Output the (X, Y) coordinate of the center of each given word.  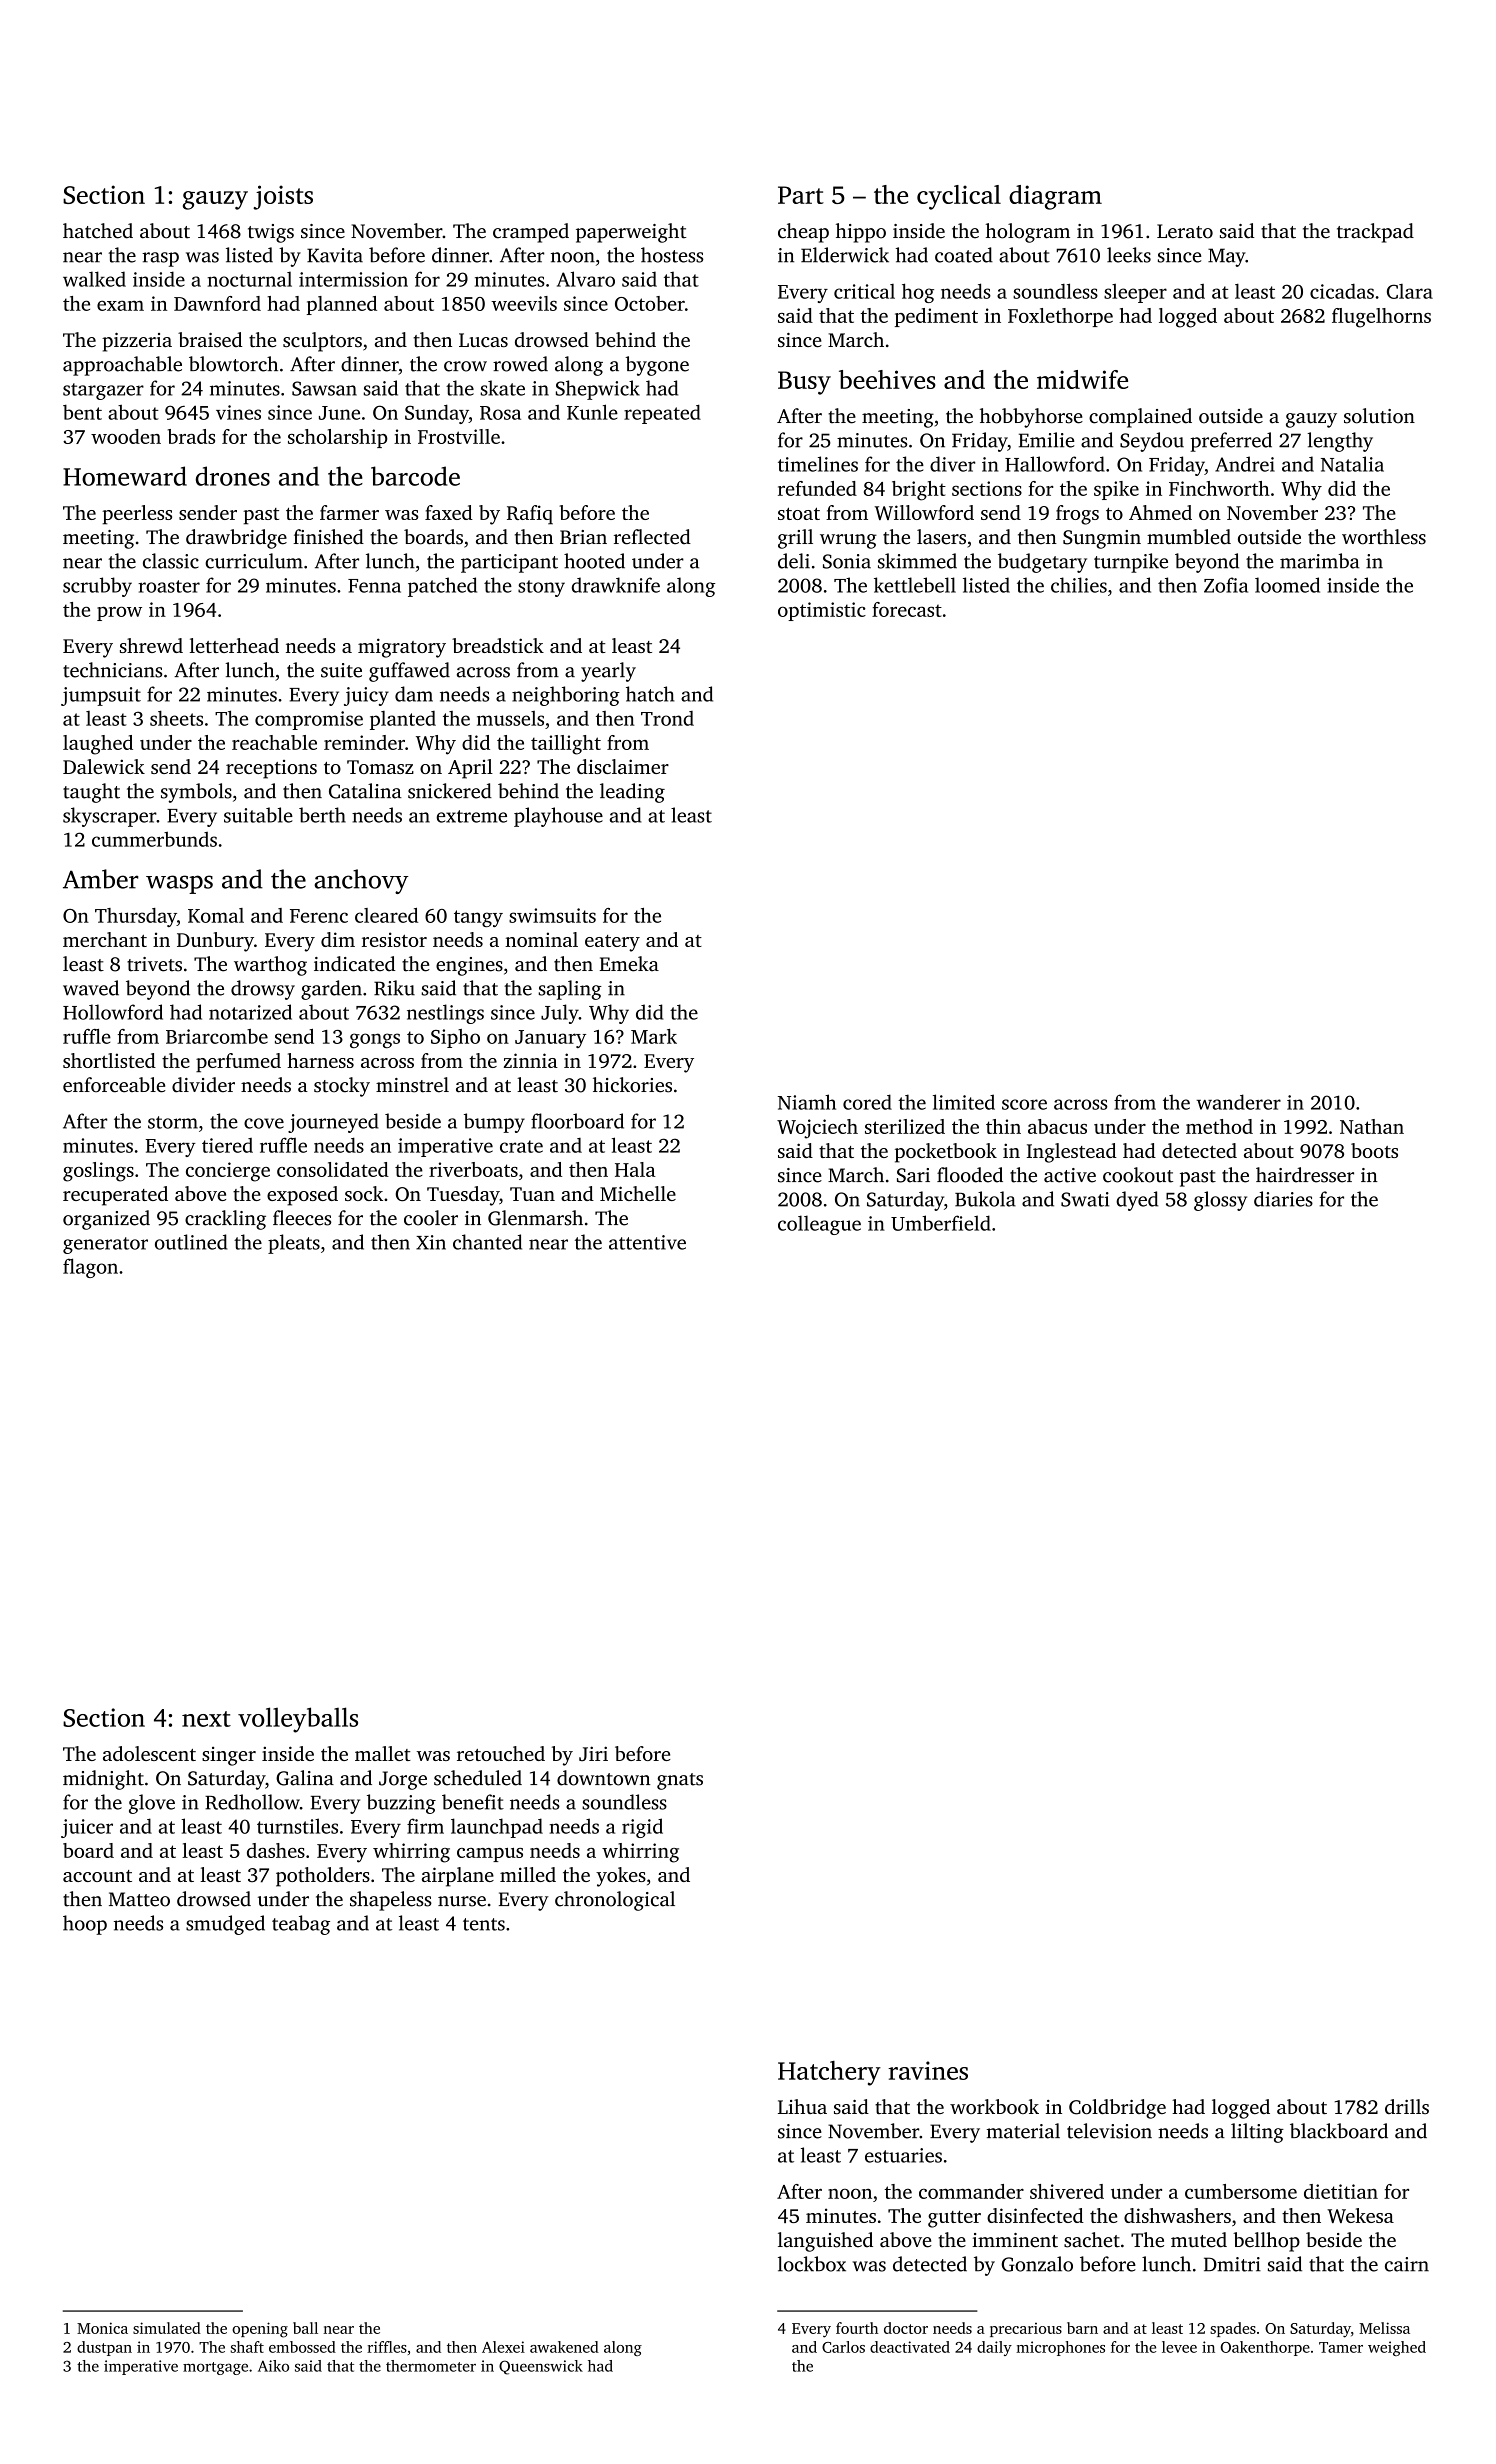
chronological (615, 1901)
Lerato (1185, 231)
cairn (1407, 2264)
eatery (612, 943)
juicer (87, 1828)
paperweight (631, 233)
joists (283, 197)
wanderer (1238, 1102)
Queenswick (541, 2367)
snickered (450, 791)
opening (260, 2330)
